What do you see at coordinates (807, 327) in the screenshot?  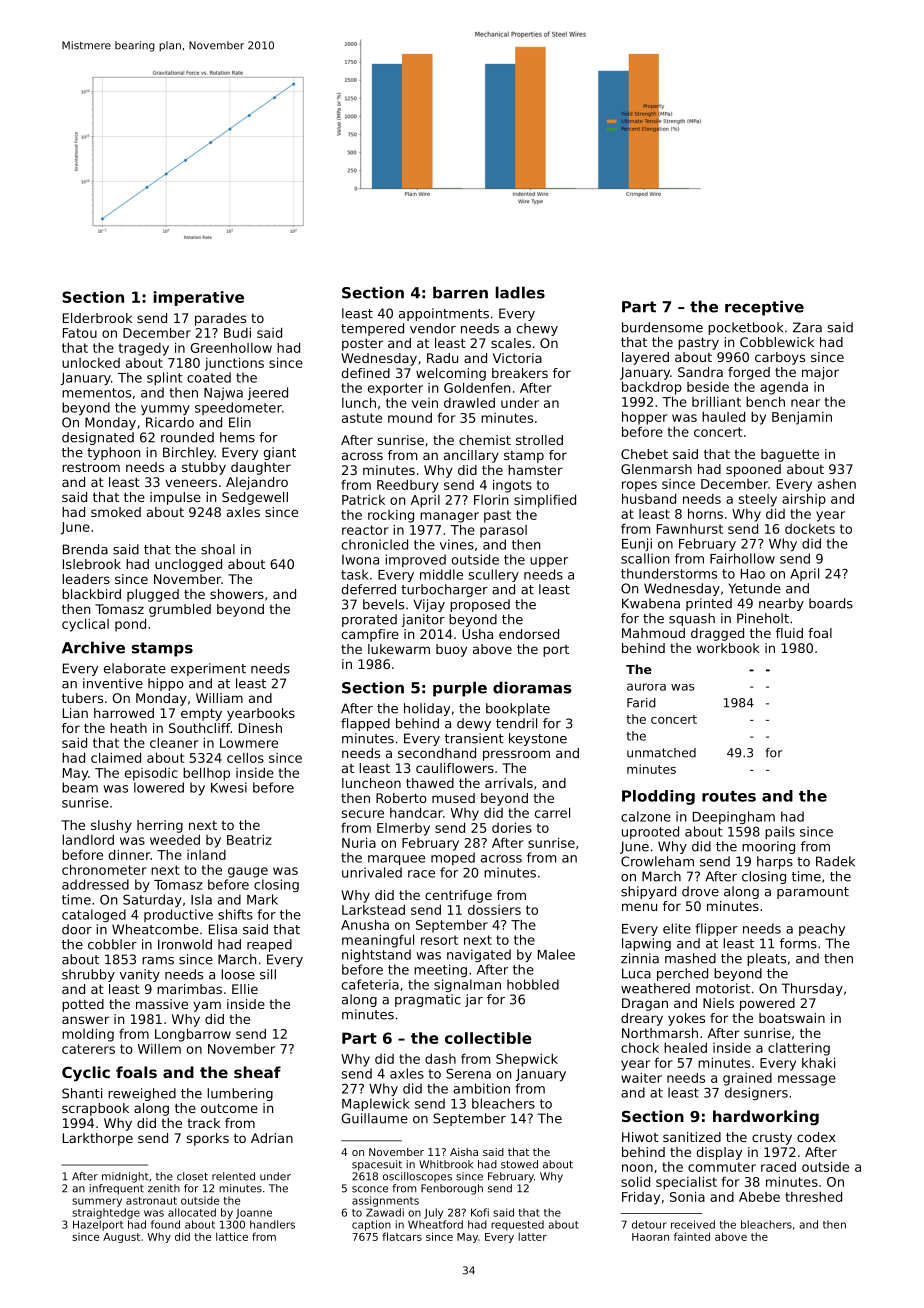 I see `Zara` at bounding box center [807, 327].
